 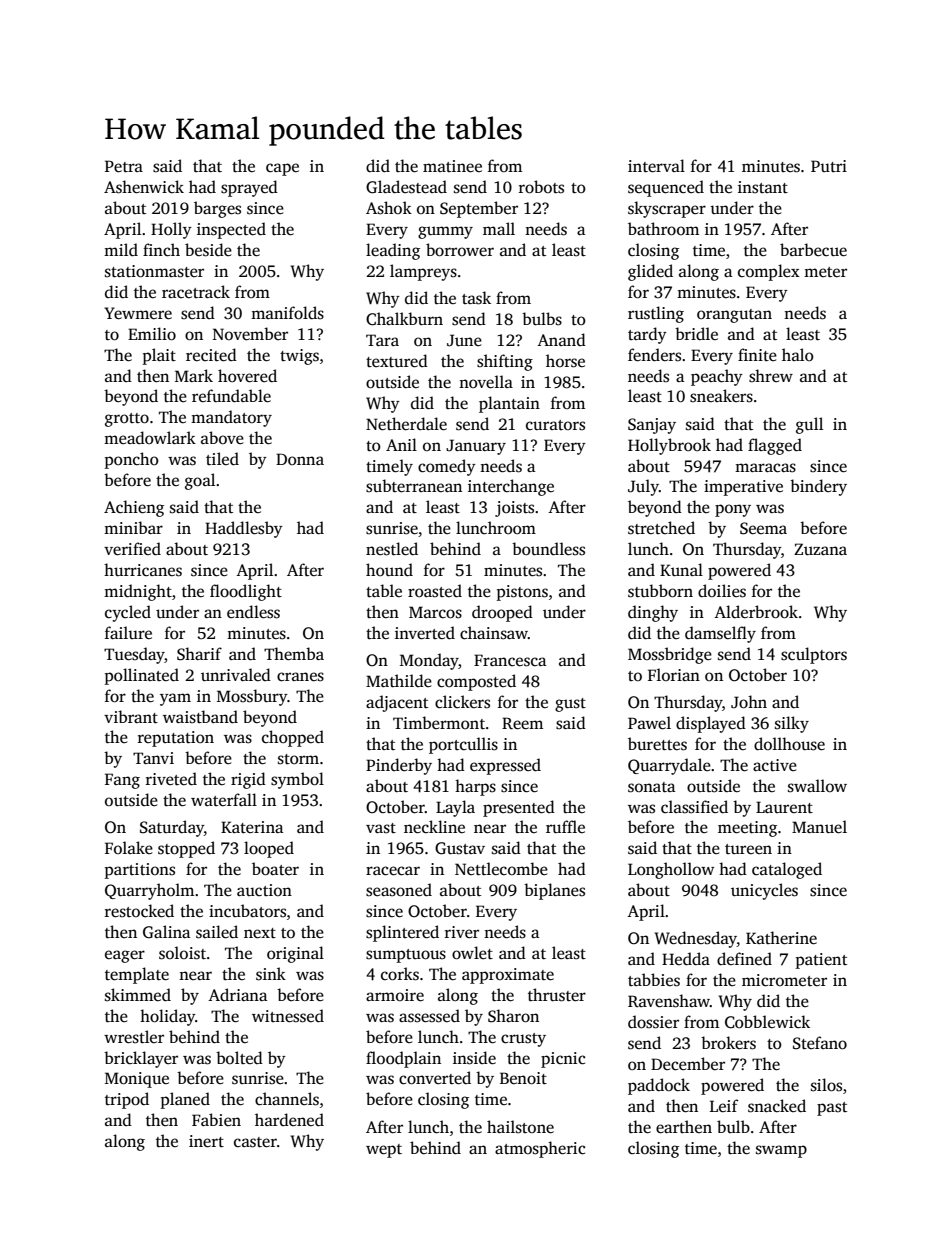 I want to click on stretched, so click(x=661, y=528).
